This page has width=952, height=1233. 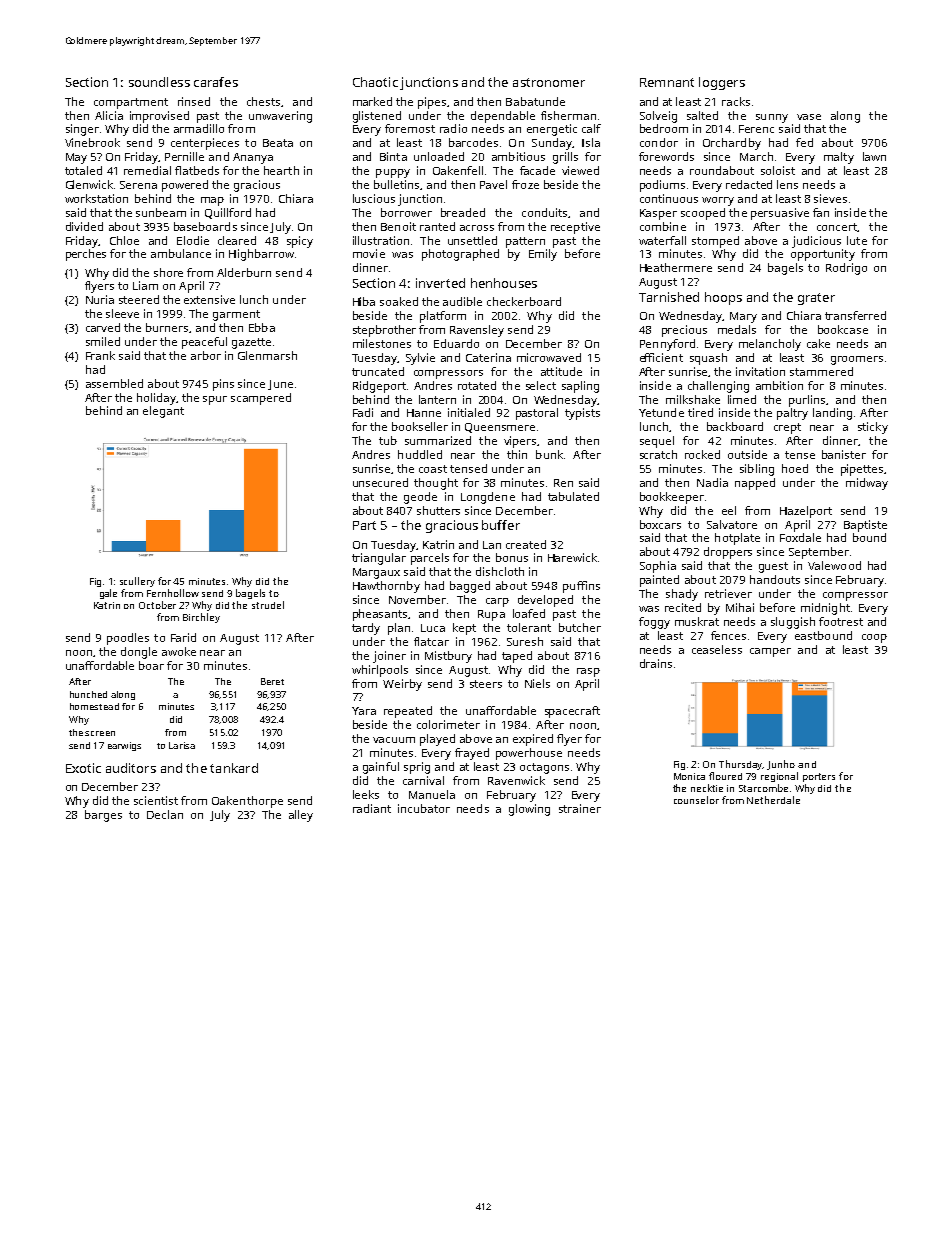 What do you see at coordinates (743, 317) in the page?
I see `Mary` at bounding box center [743, 317].
